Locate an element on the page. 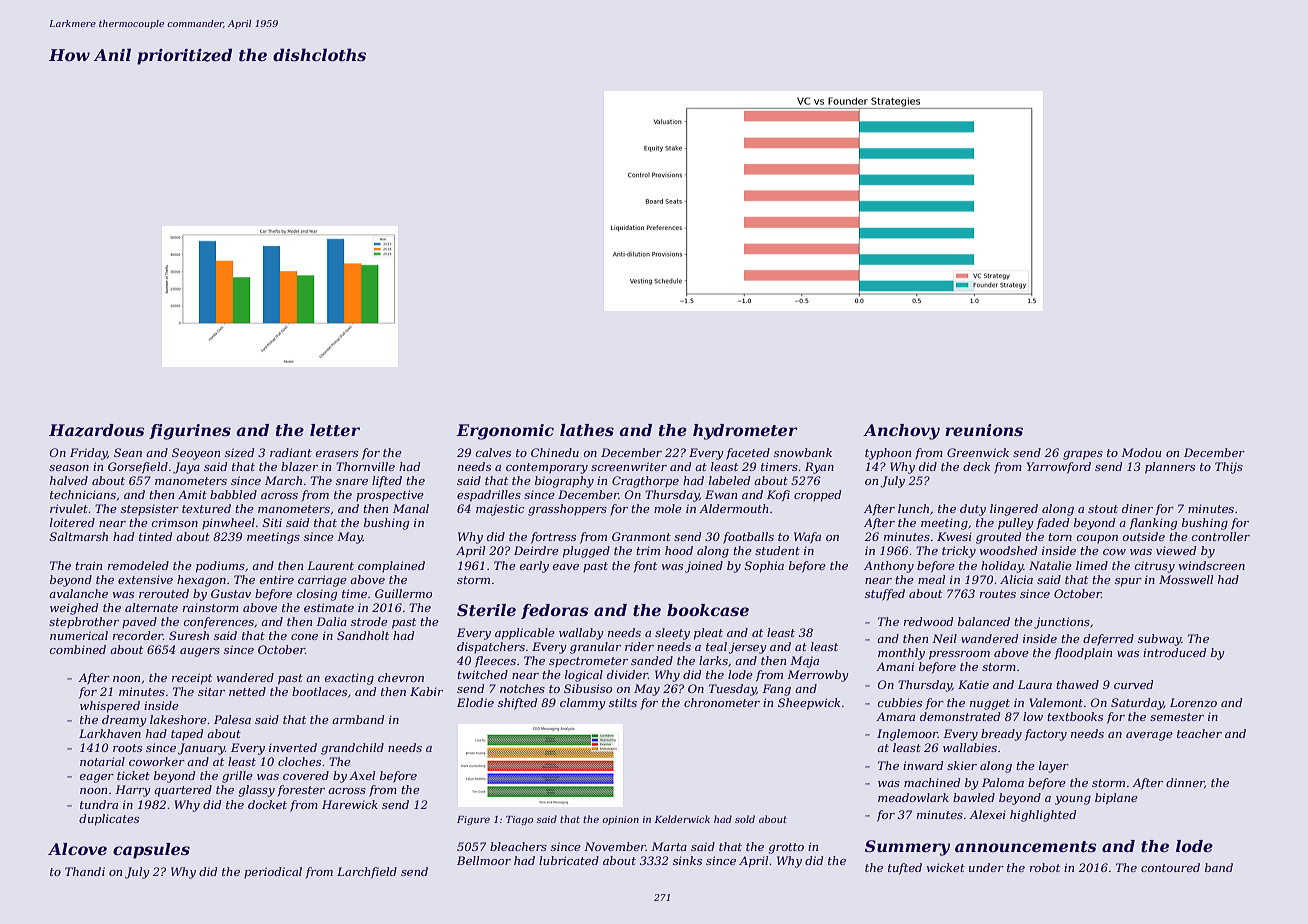 This page has width=1308, height=924. estimate is located at coordinates (329, 607).
